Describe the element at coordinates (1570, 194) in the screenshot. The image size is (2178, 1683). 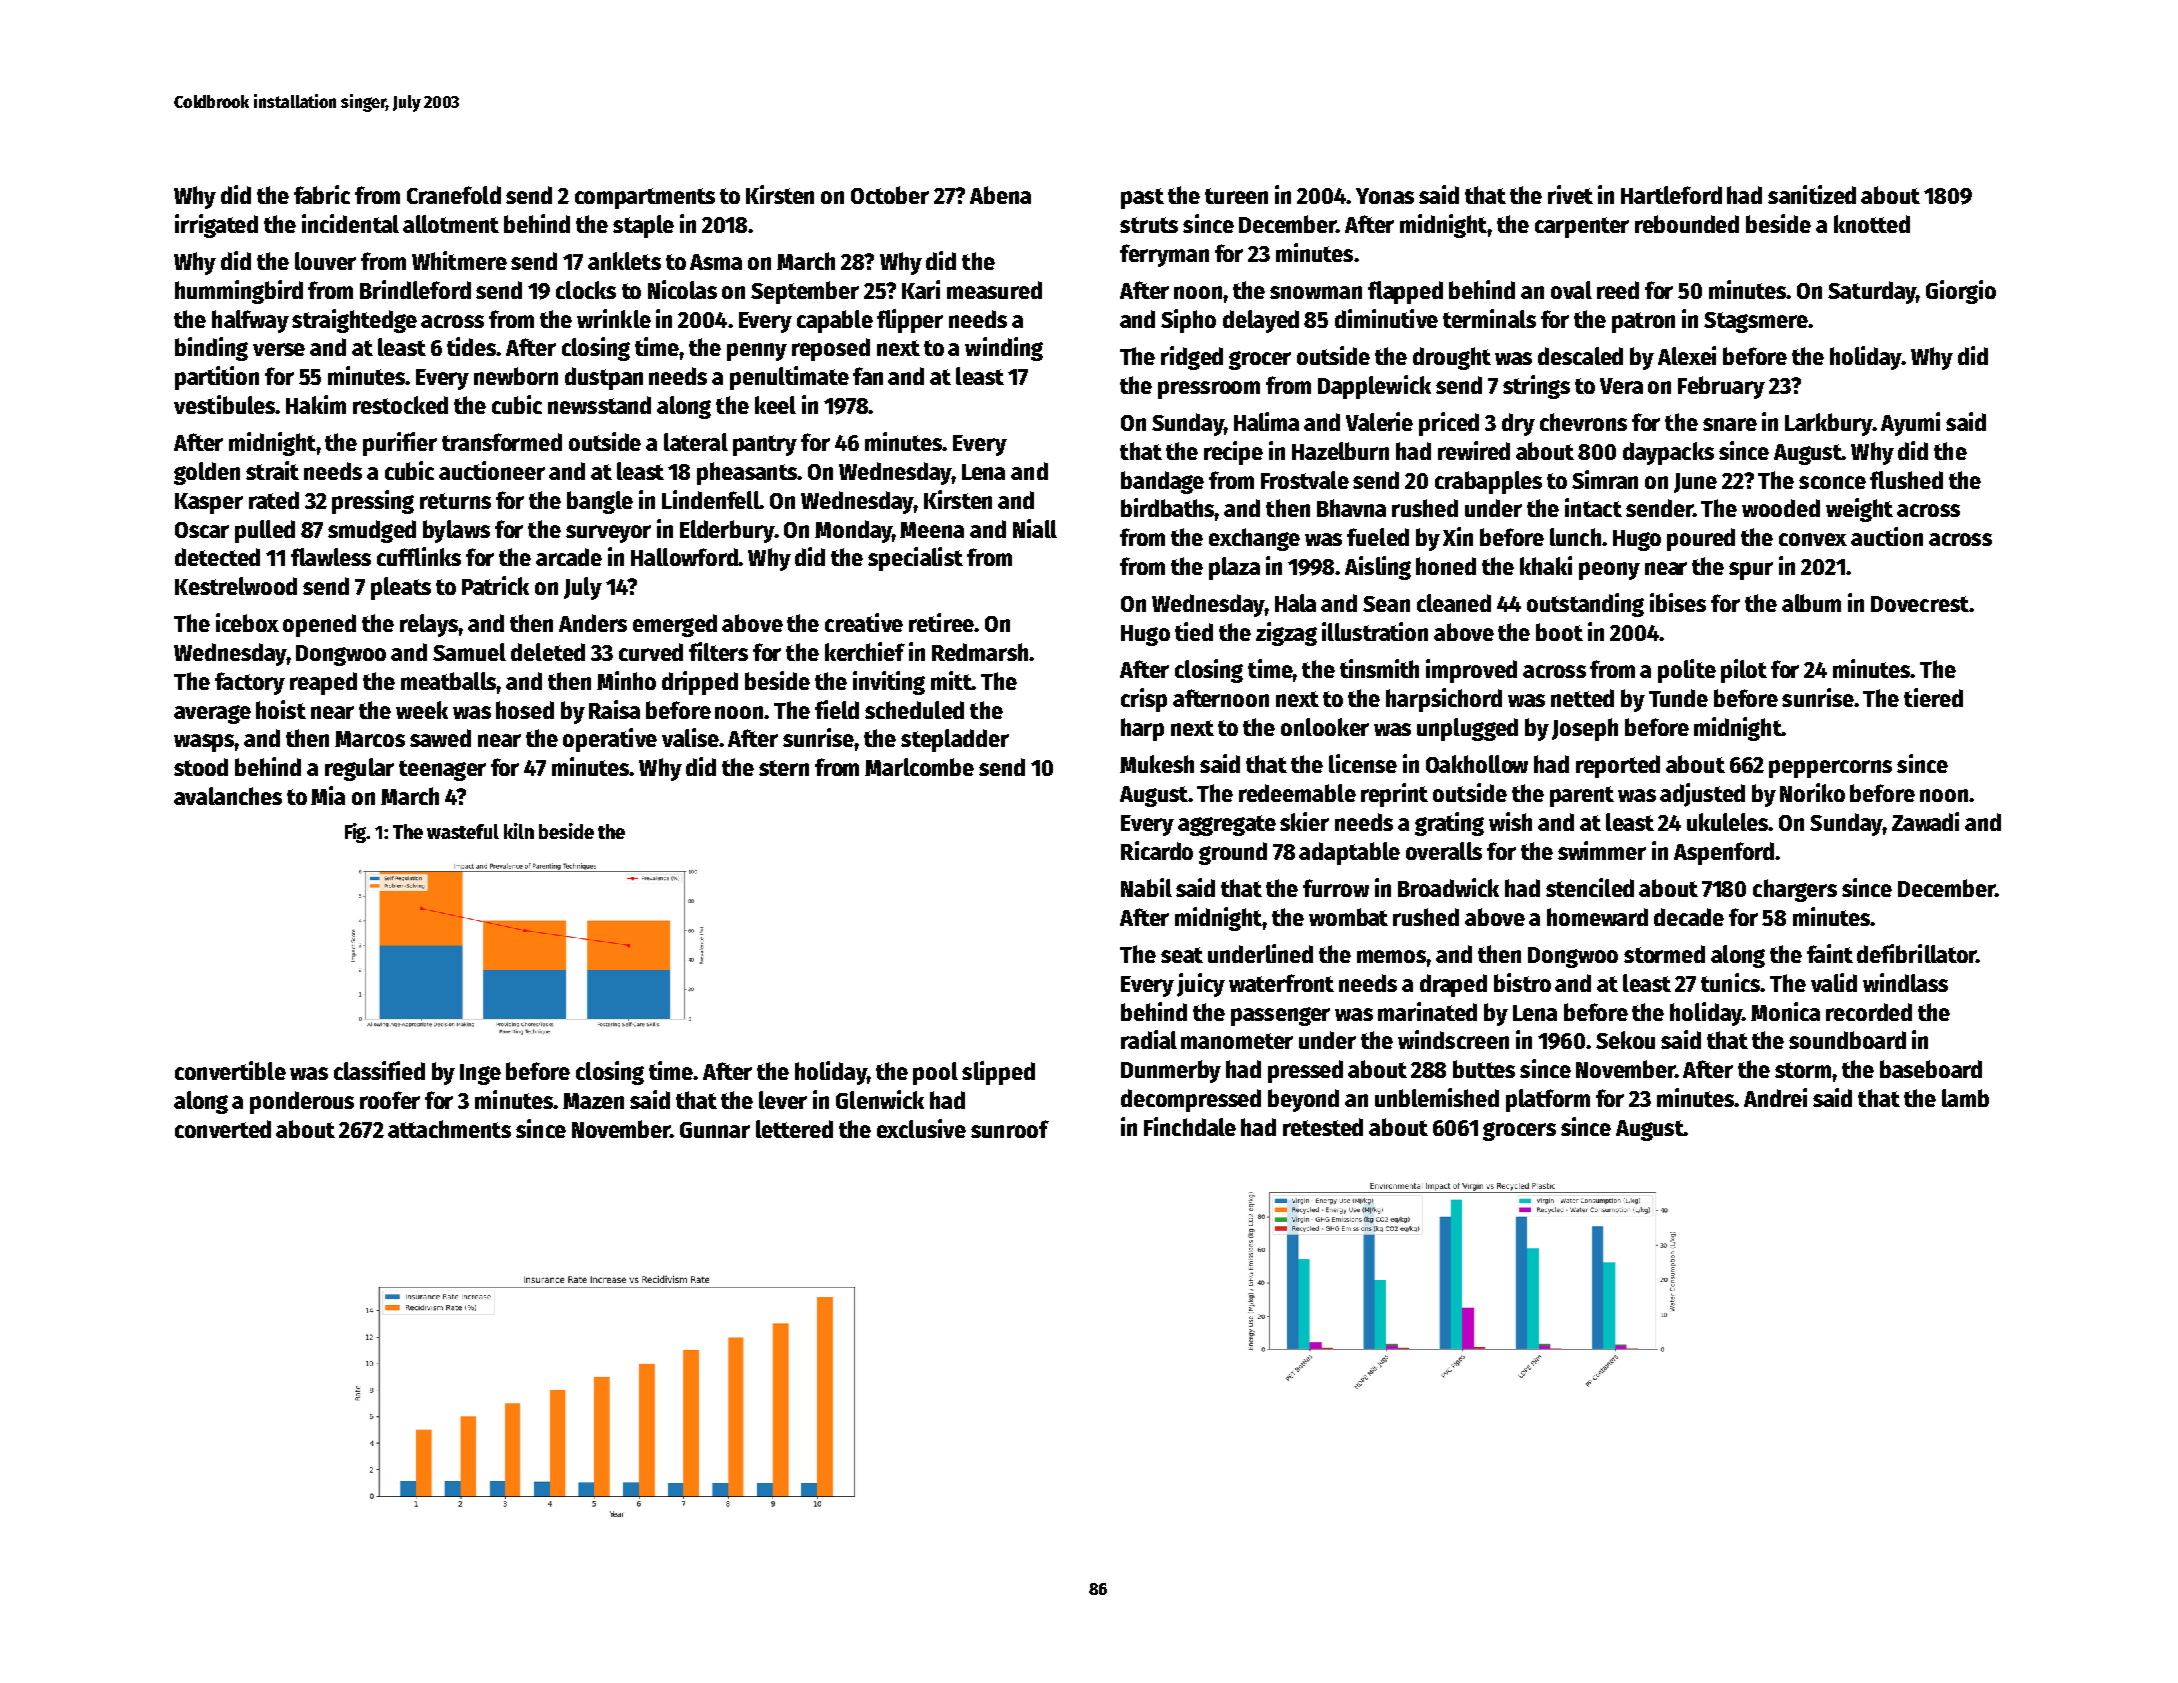
I see `rivet` at that location.
